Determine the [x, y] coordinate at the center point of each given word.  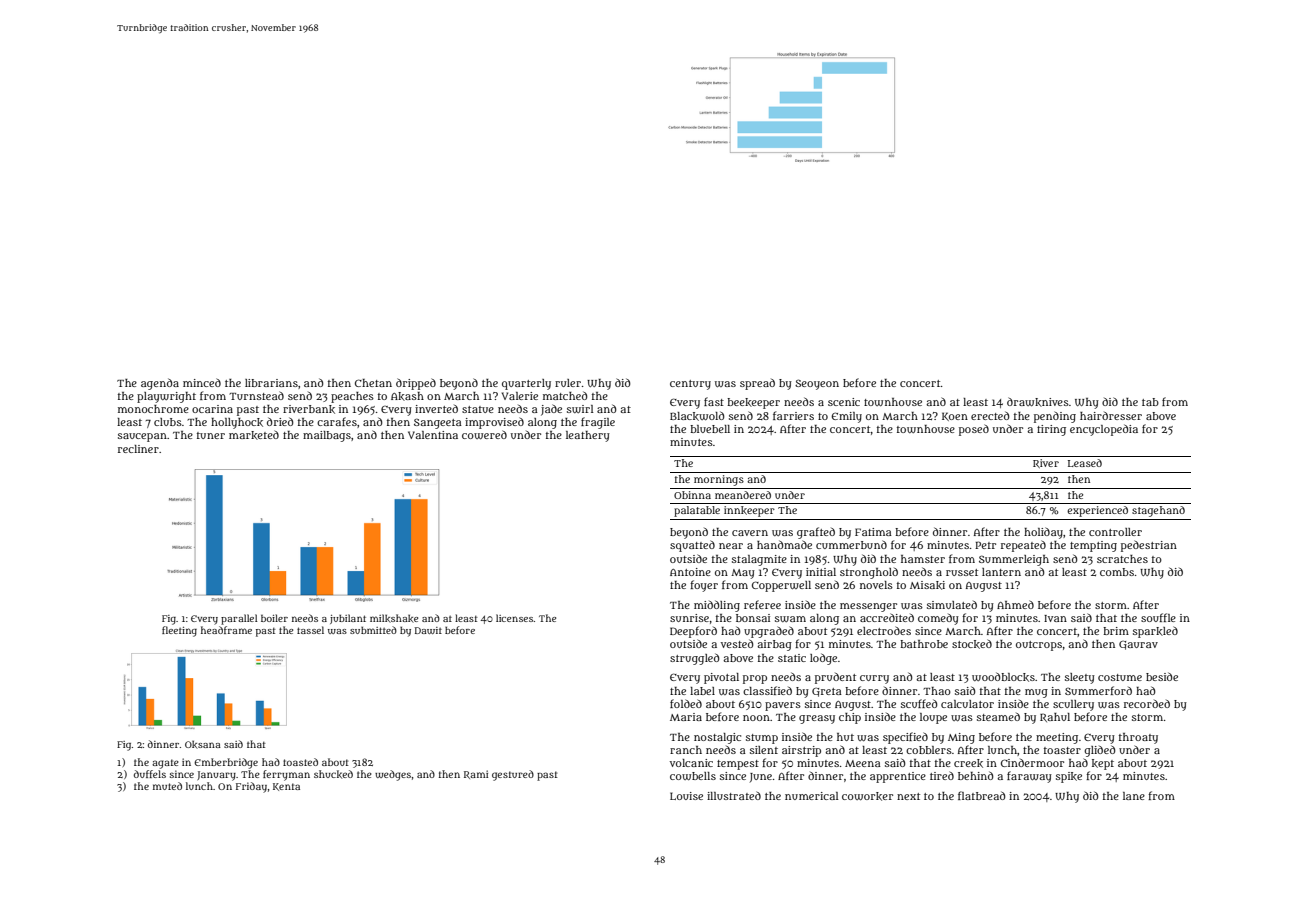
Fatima [873, 532]
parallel [239, 619]
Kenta [286, 787]
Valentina [433, 435]
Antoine [690, 572]
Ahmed [1015, 604]
